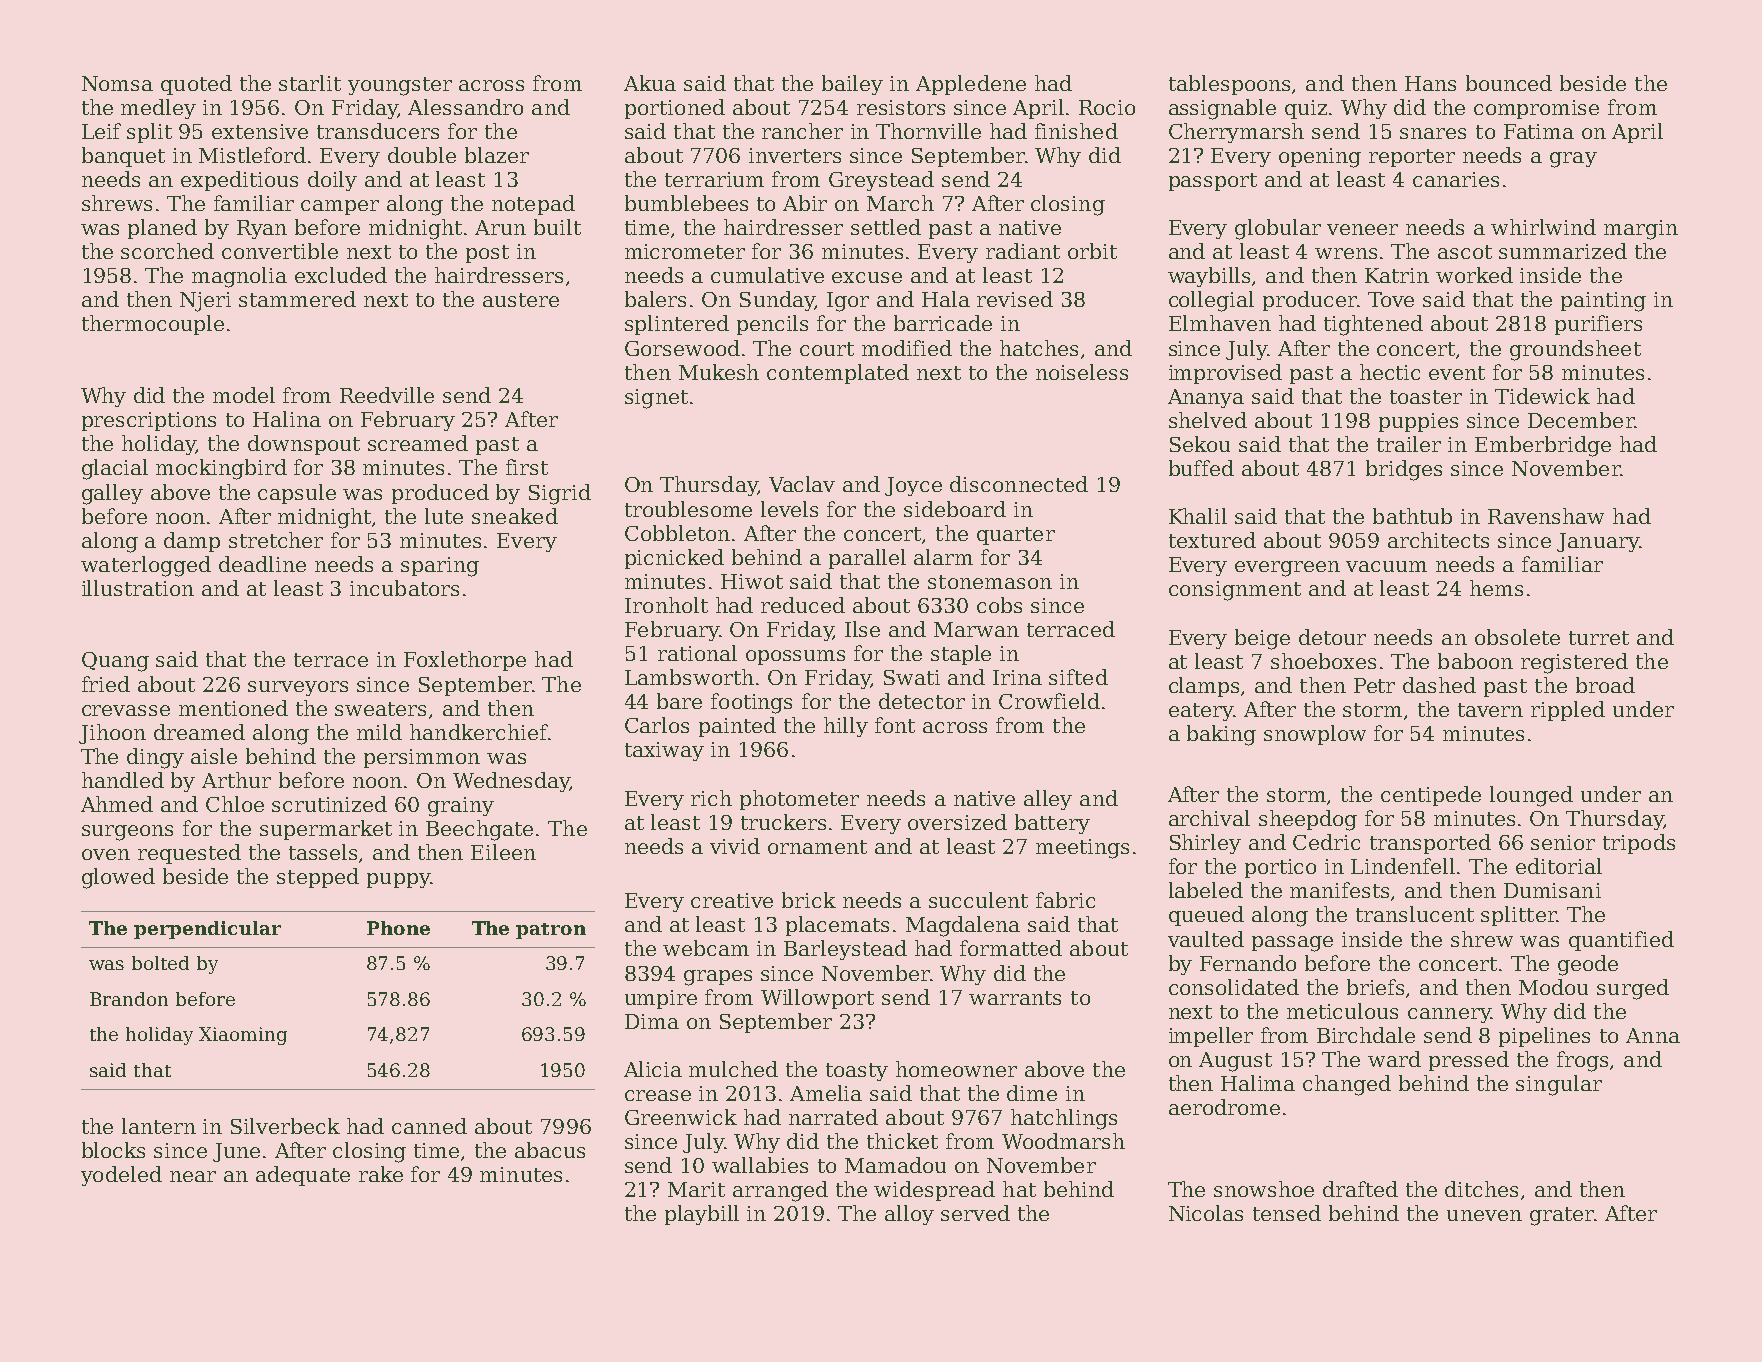 This screenshot has height=1362, width=1762. Describe the element at coordinates (1603, 302) in the screenshot. I see `painting` at that location.
